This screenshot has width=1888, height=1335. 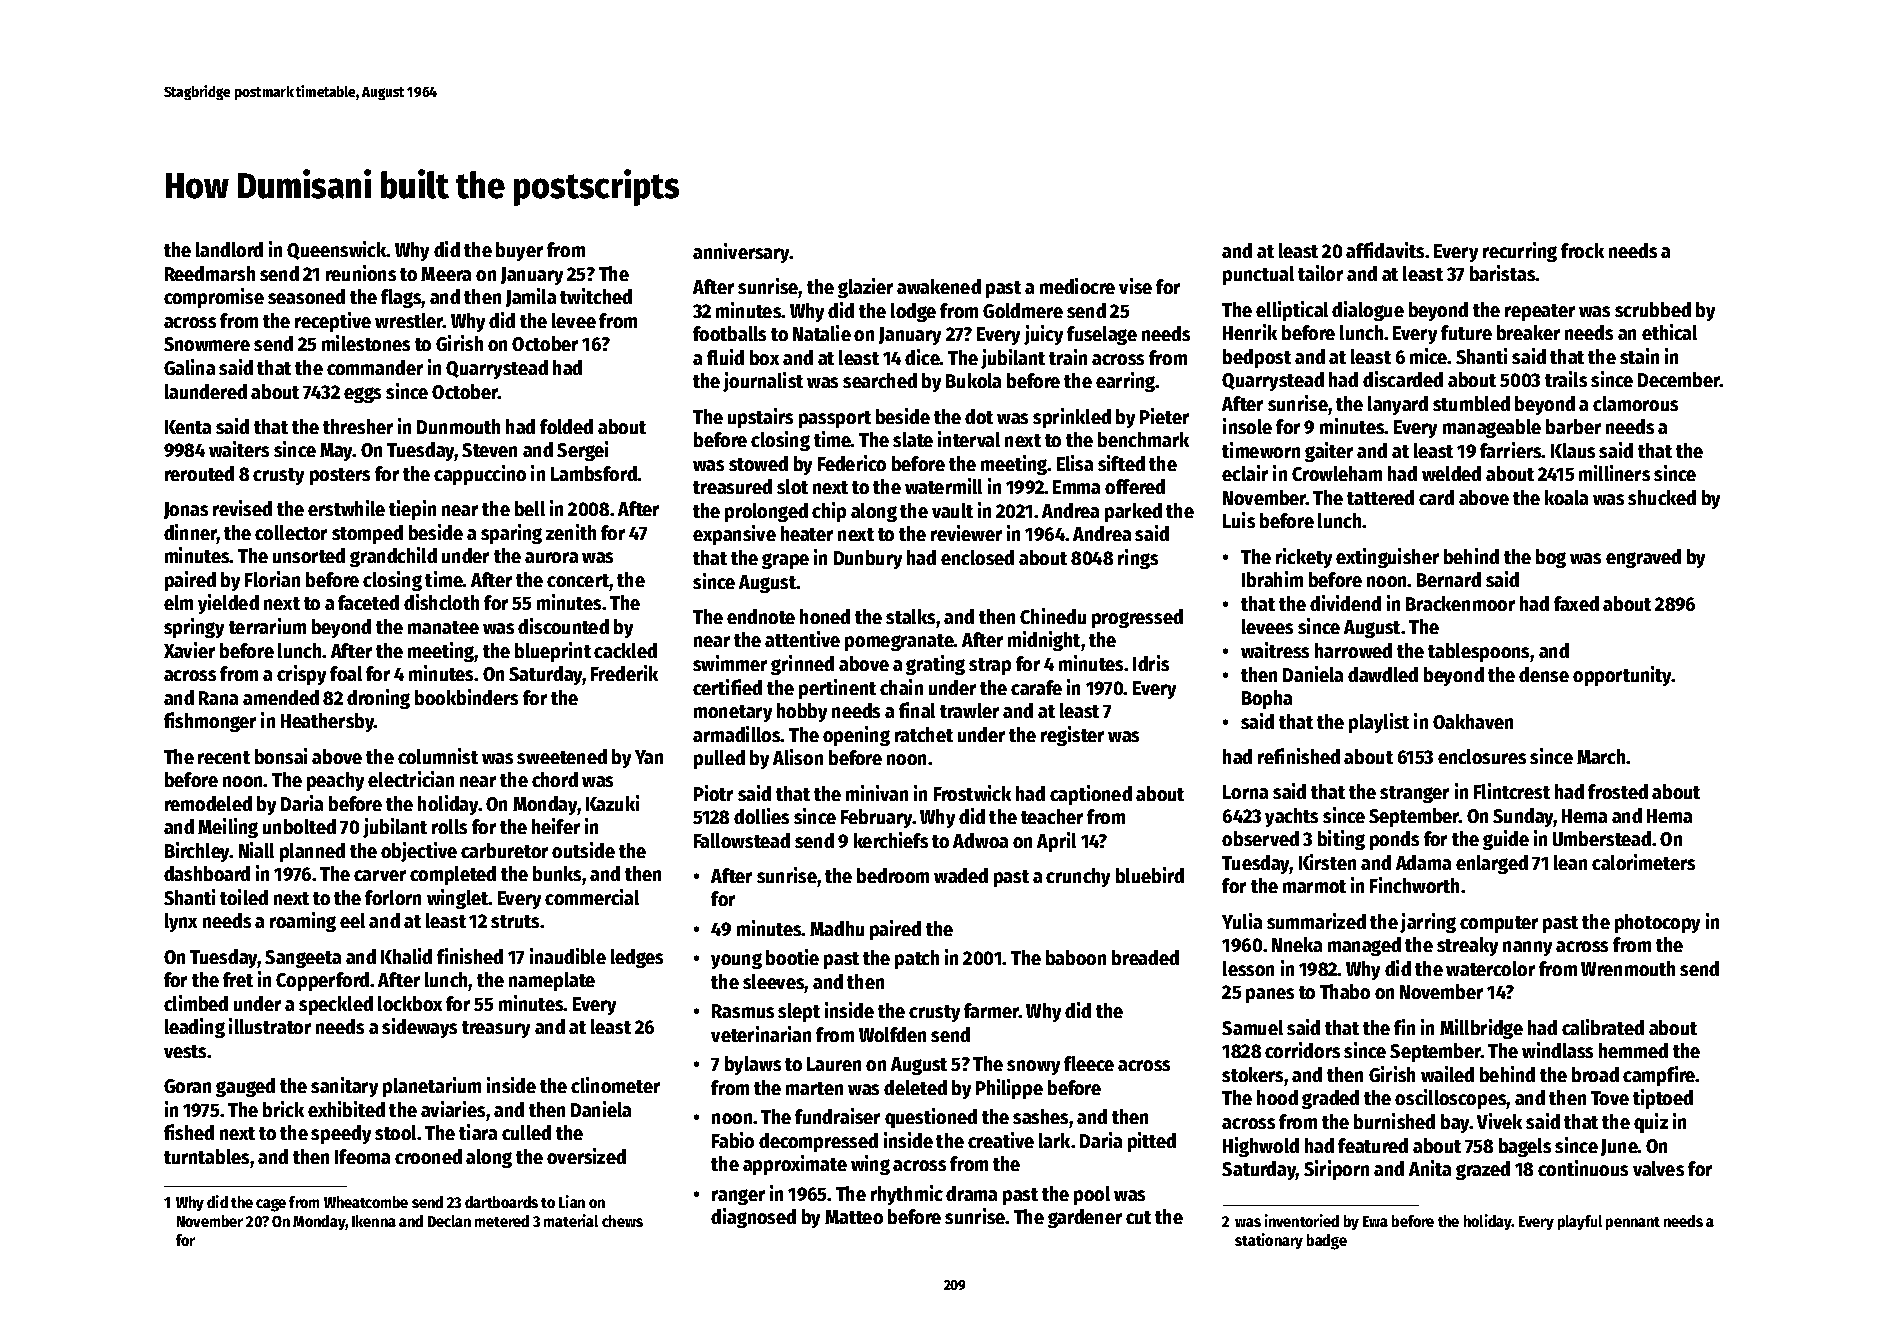 I want to click on affidavits, so click(x=1385, y=250).
